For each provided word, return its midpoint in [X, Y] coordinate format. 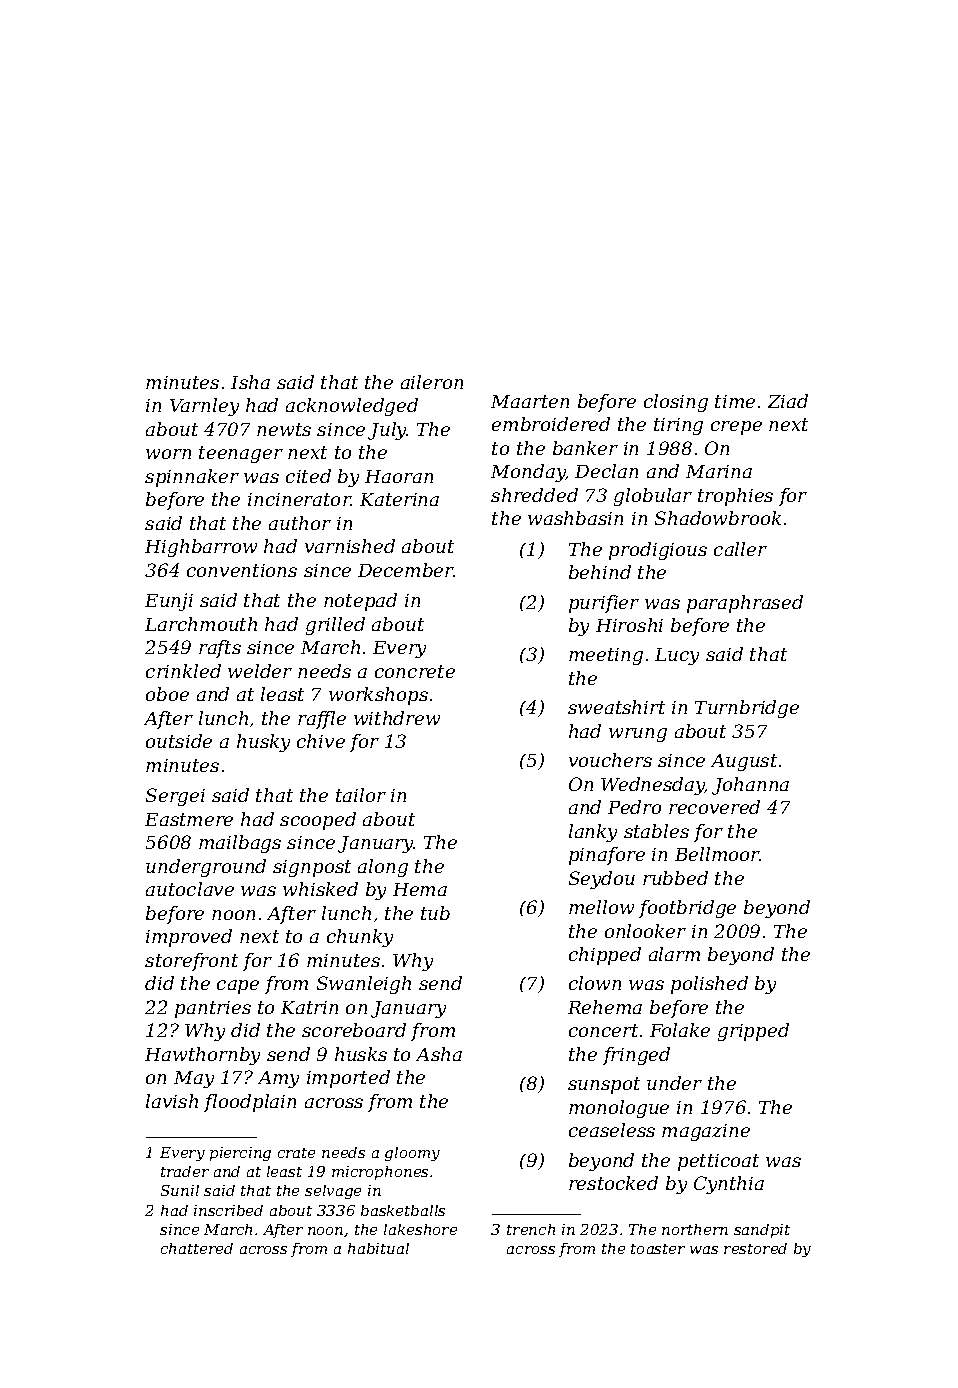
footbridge [687, 909]
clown [595, 983]
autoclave [190, 889]
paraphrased [745, 604]
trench [531, 1229]
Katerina [399, 499]
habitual [378, 1248]
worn [168, 454]
